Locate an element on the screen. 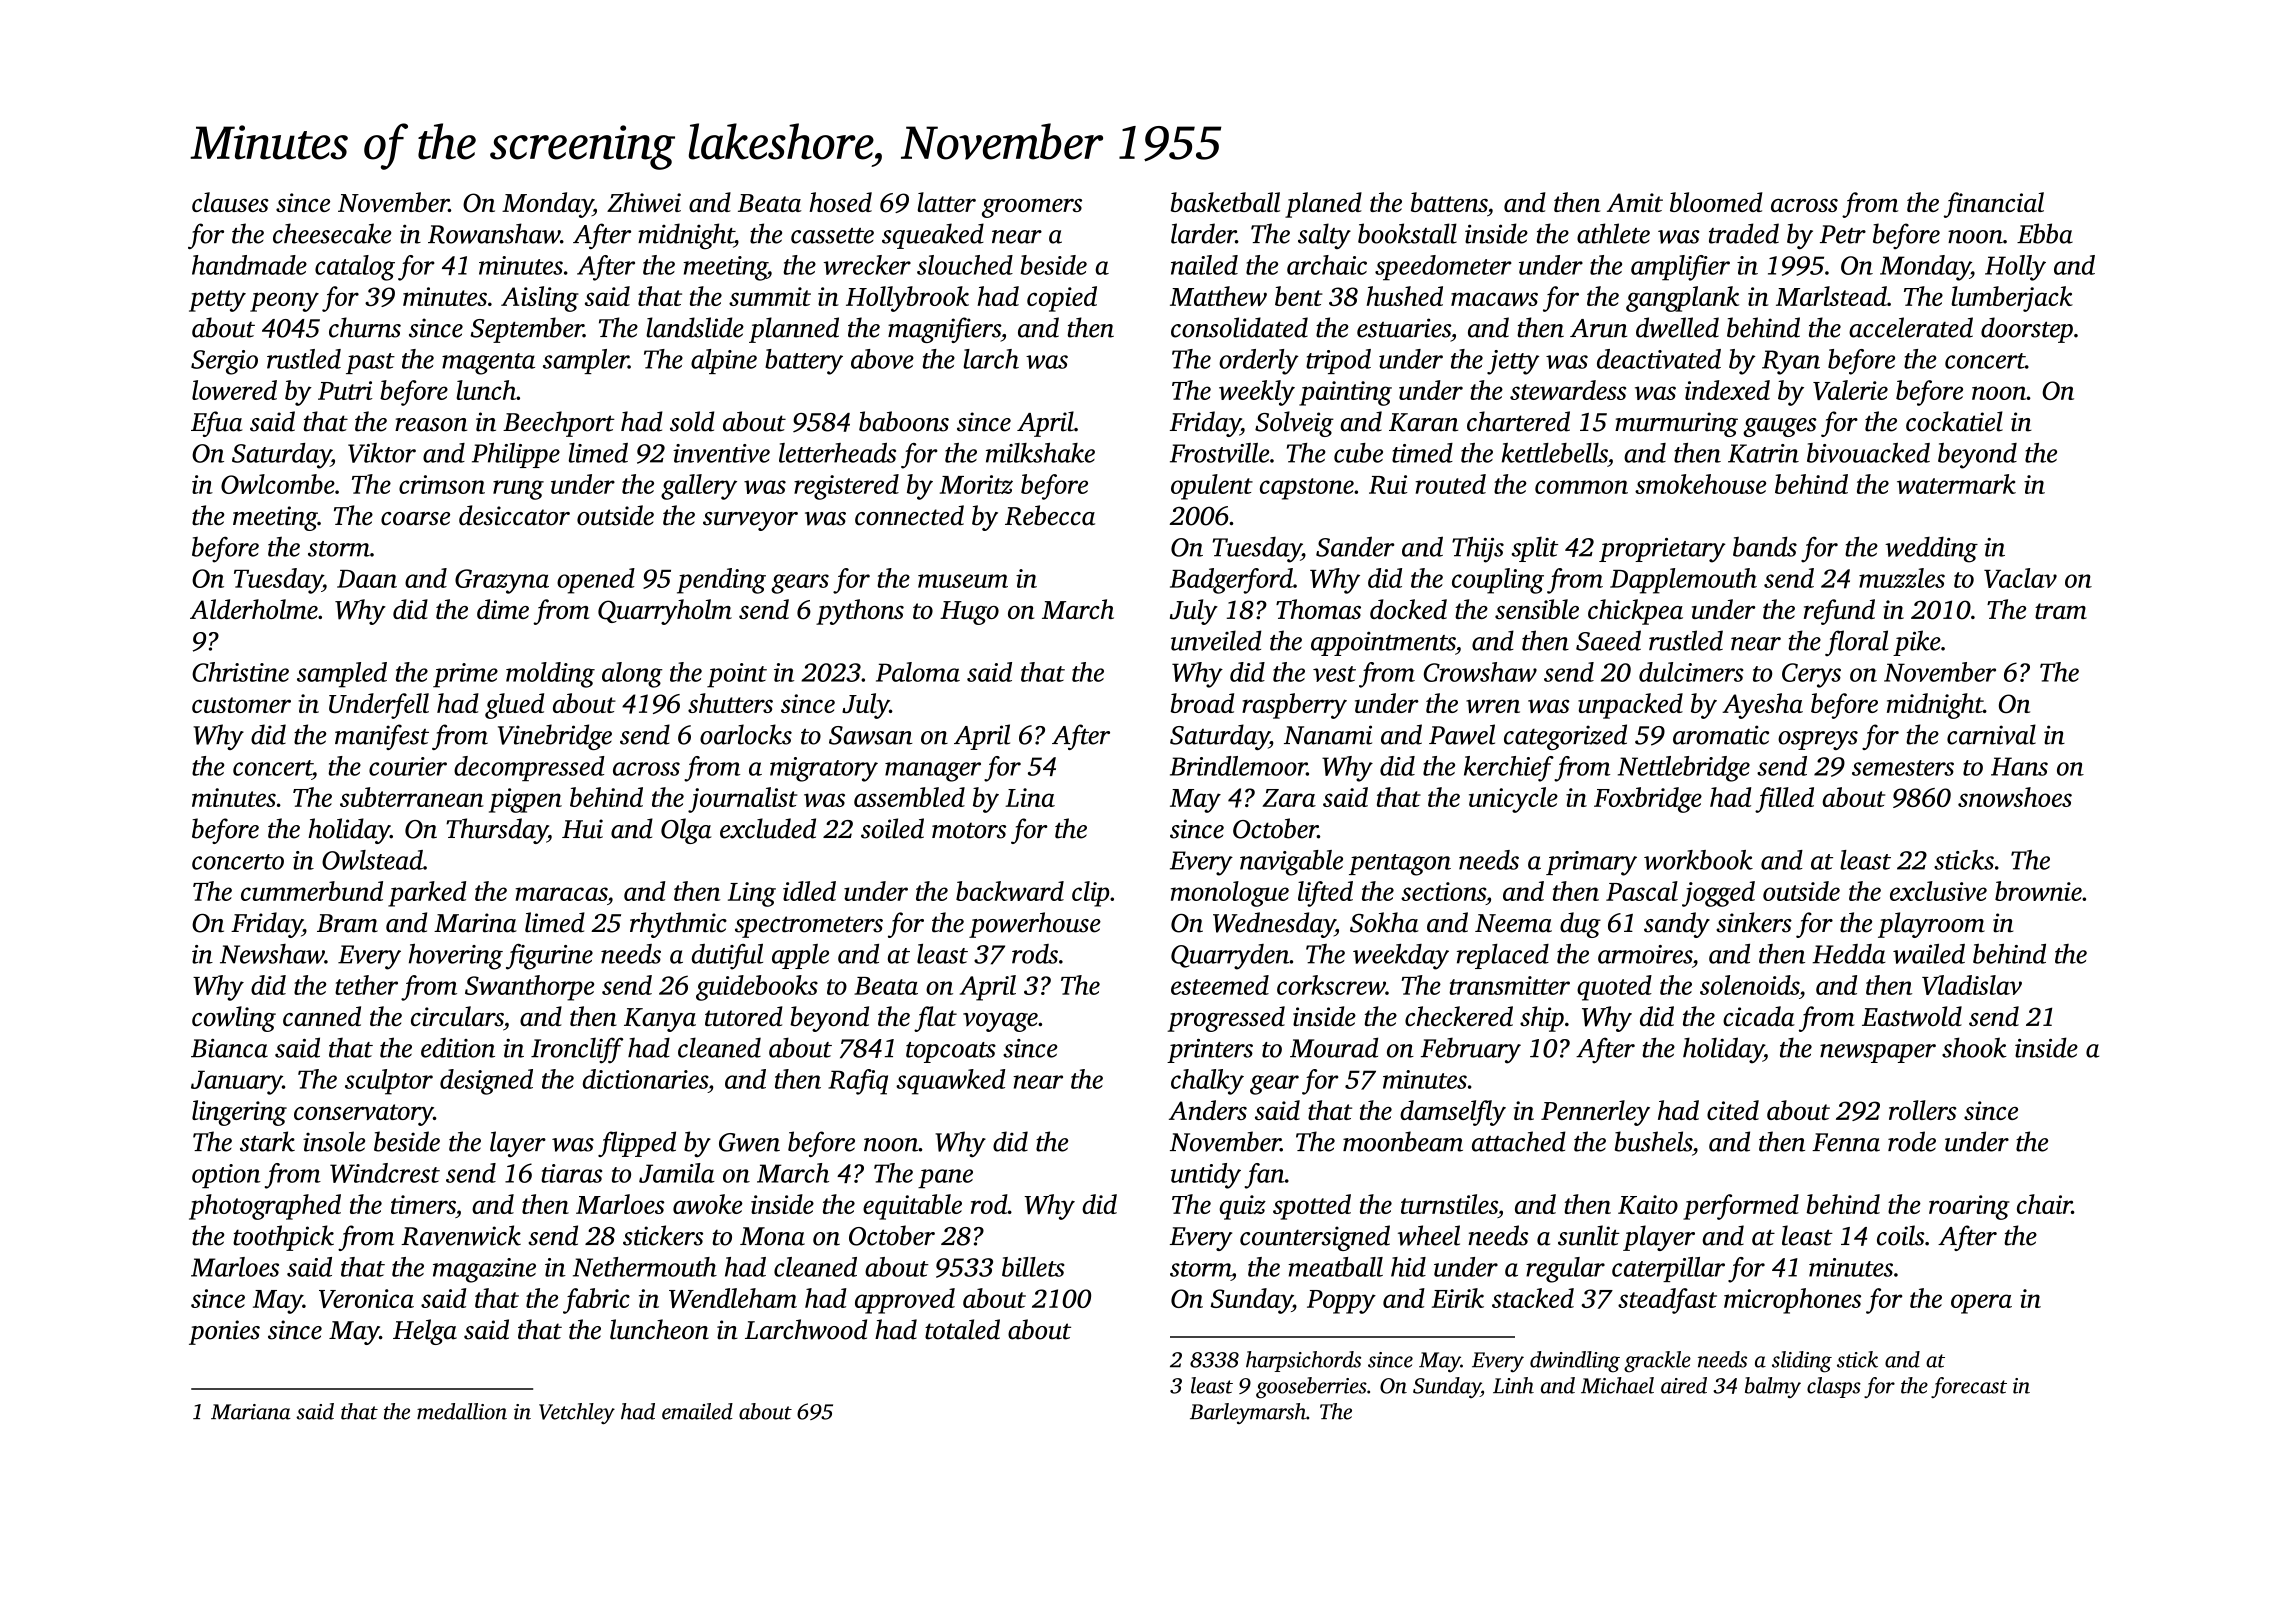  clip is located at coordinates (1090, 894).
